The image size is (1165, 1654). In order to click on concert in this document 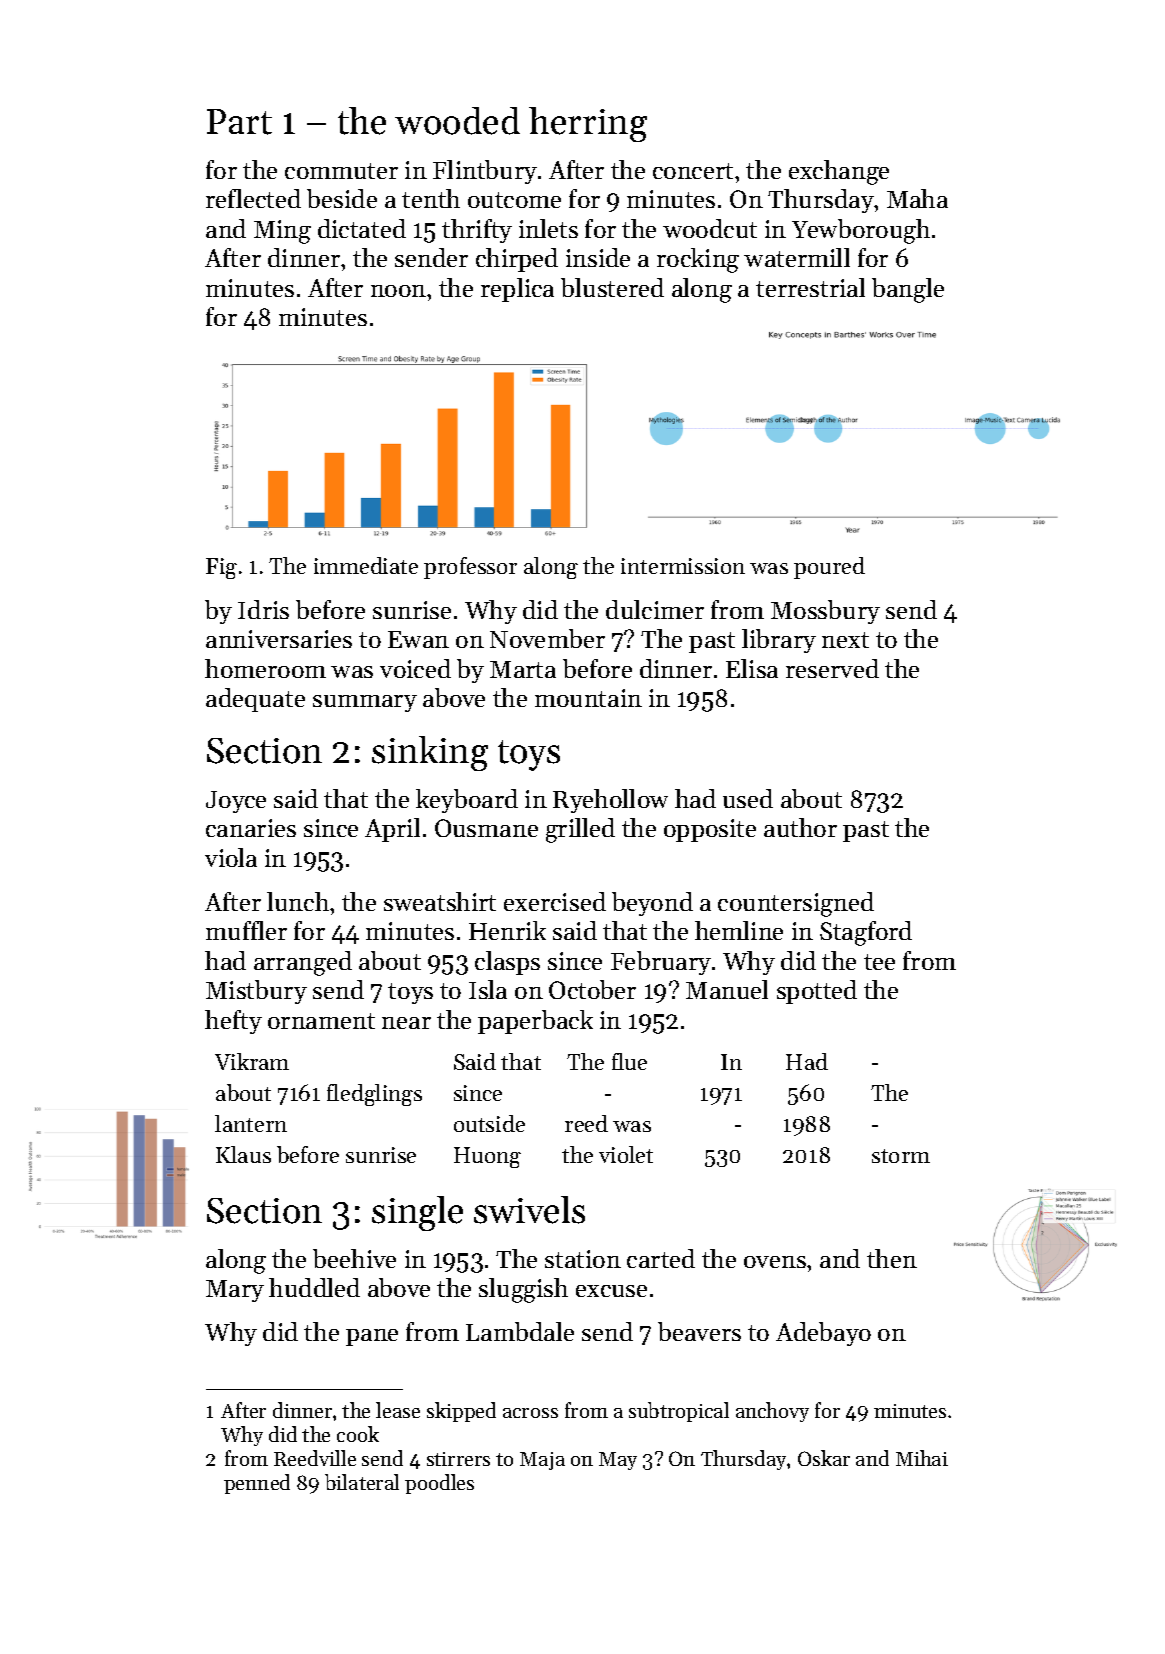, I will do `click(693, 171)`.
